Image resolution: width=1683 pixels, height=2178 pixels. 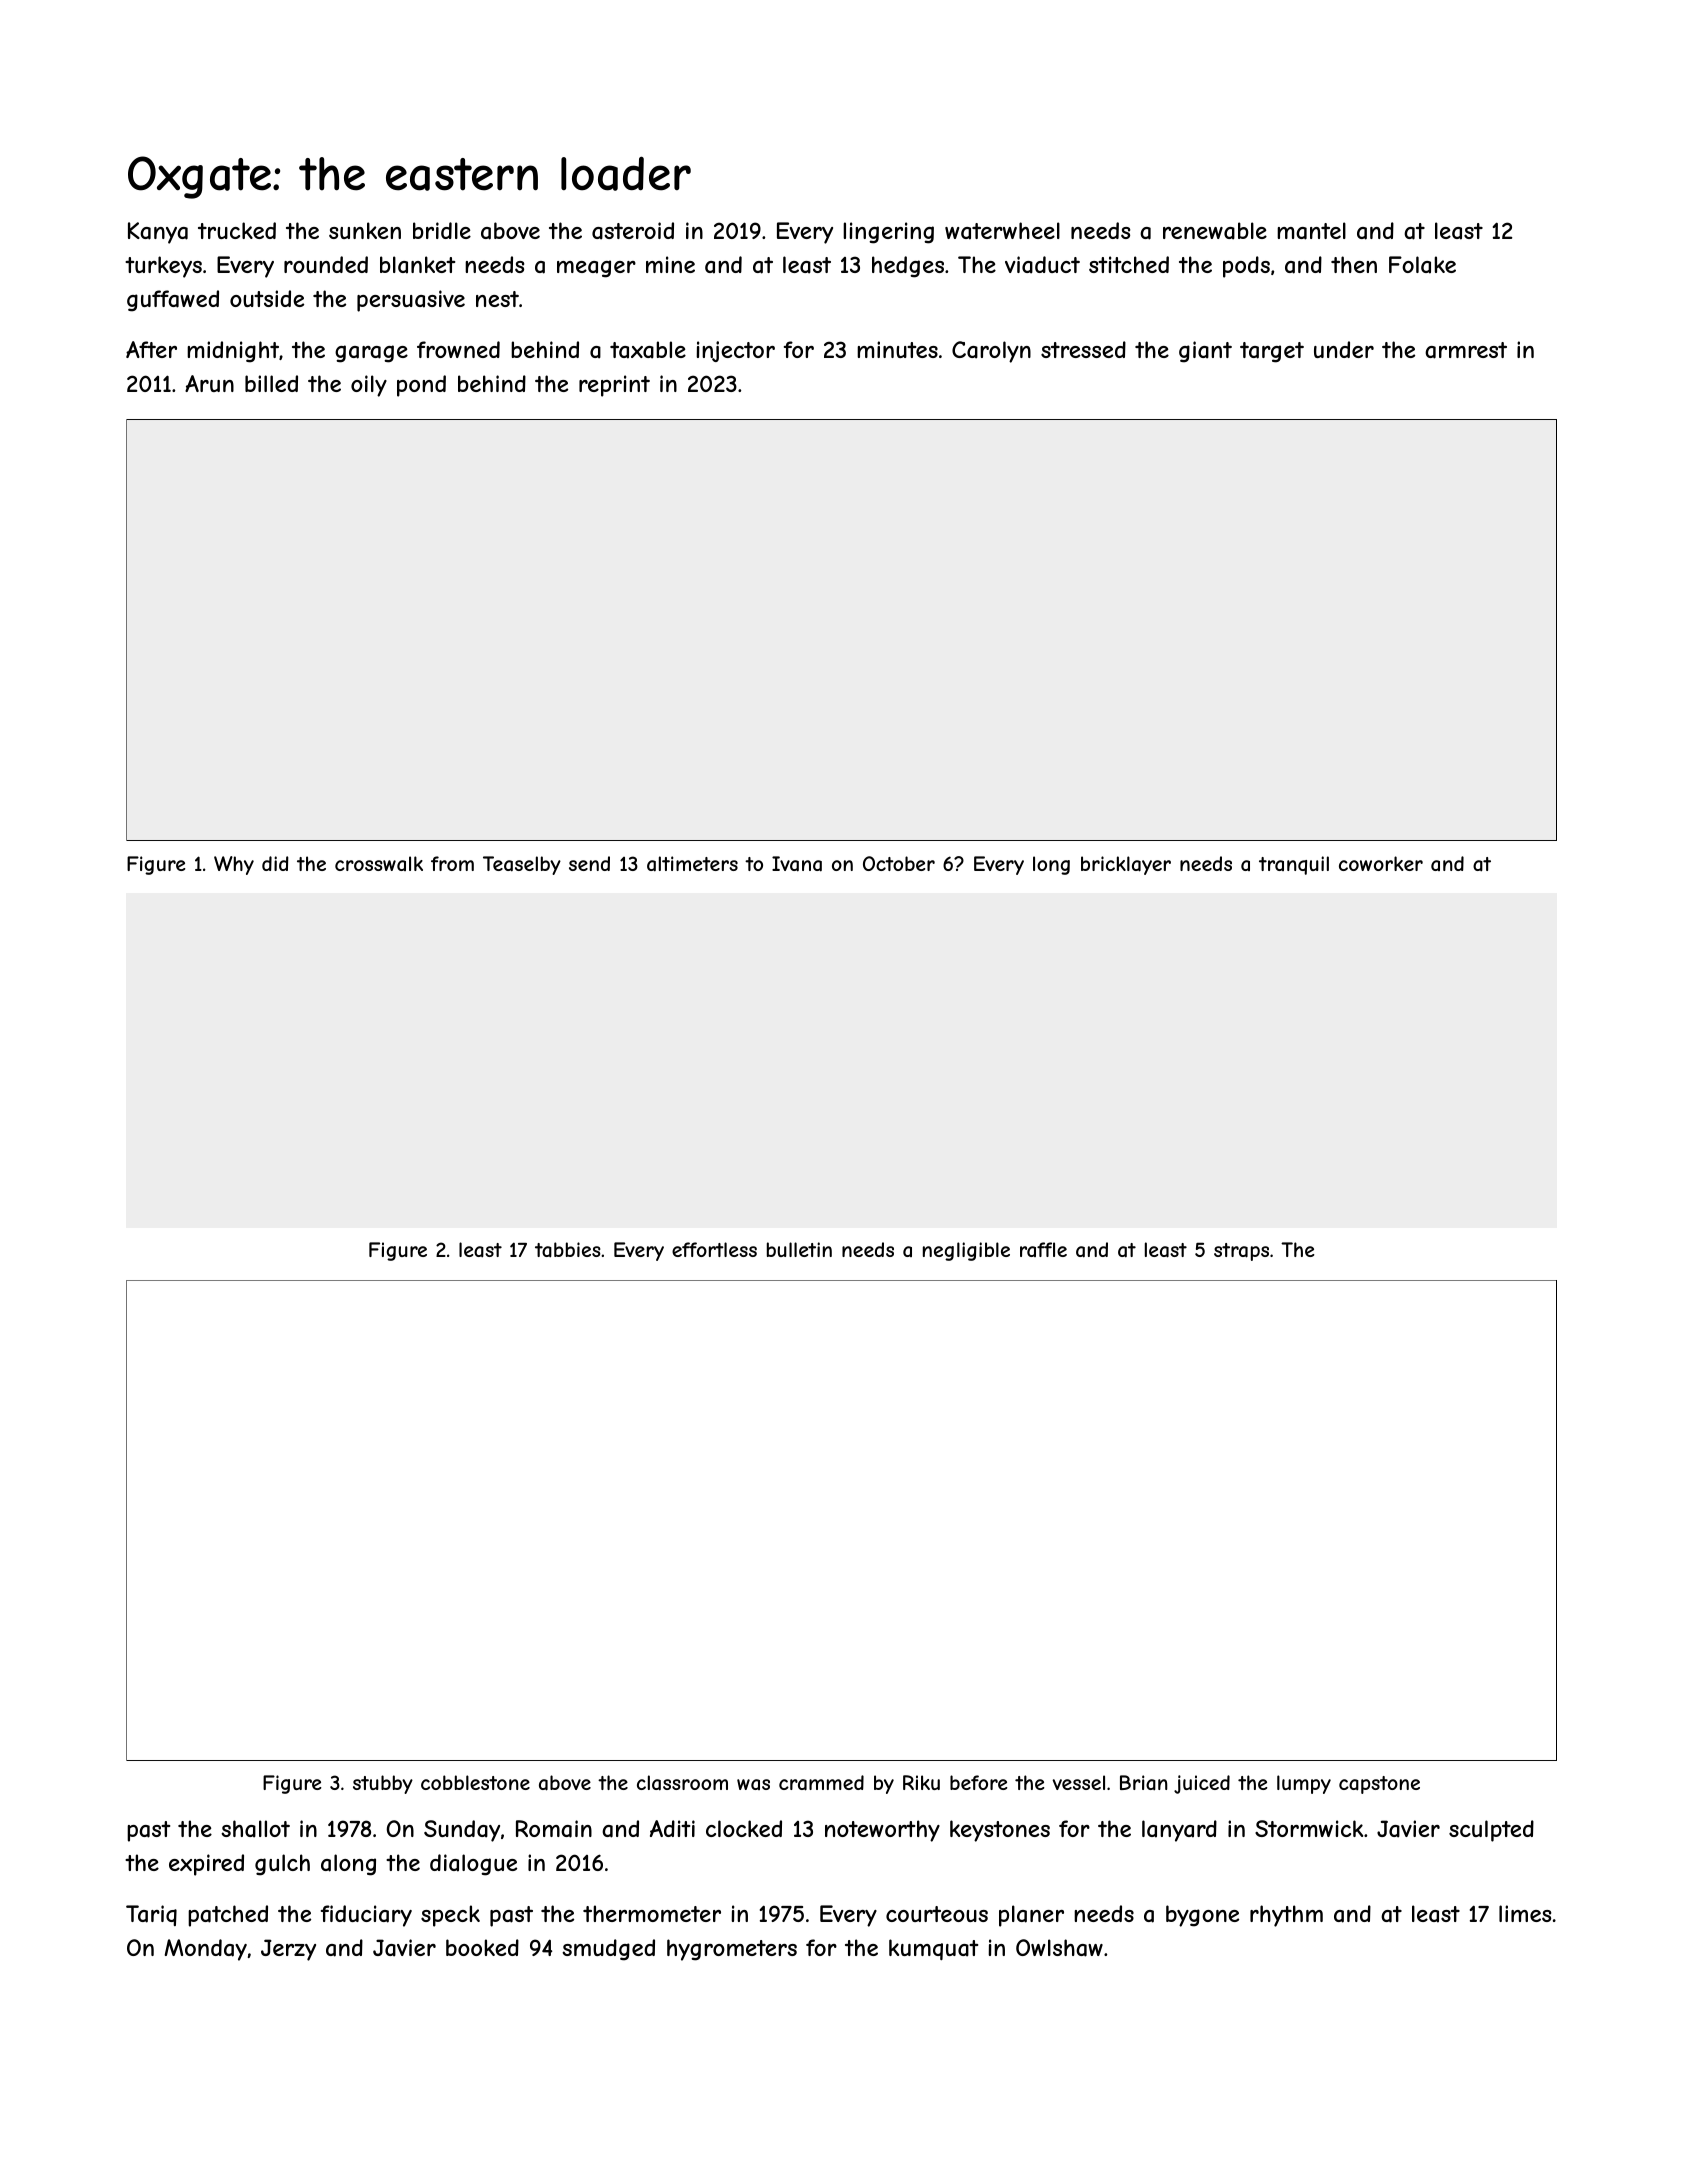 What do you see at coordinates (442, 230) in the page?
I see `bridle` at bounding box center [442, 230].
